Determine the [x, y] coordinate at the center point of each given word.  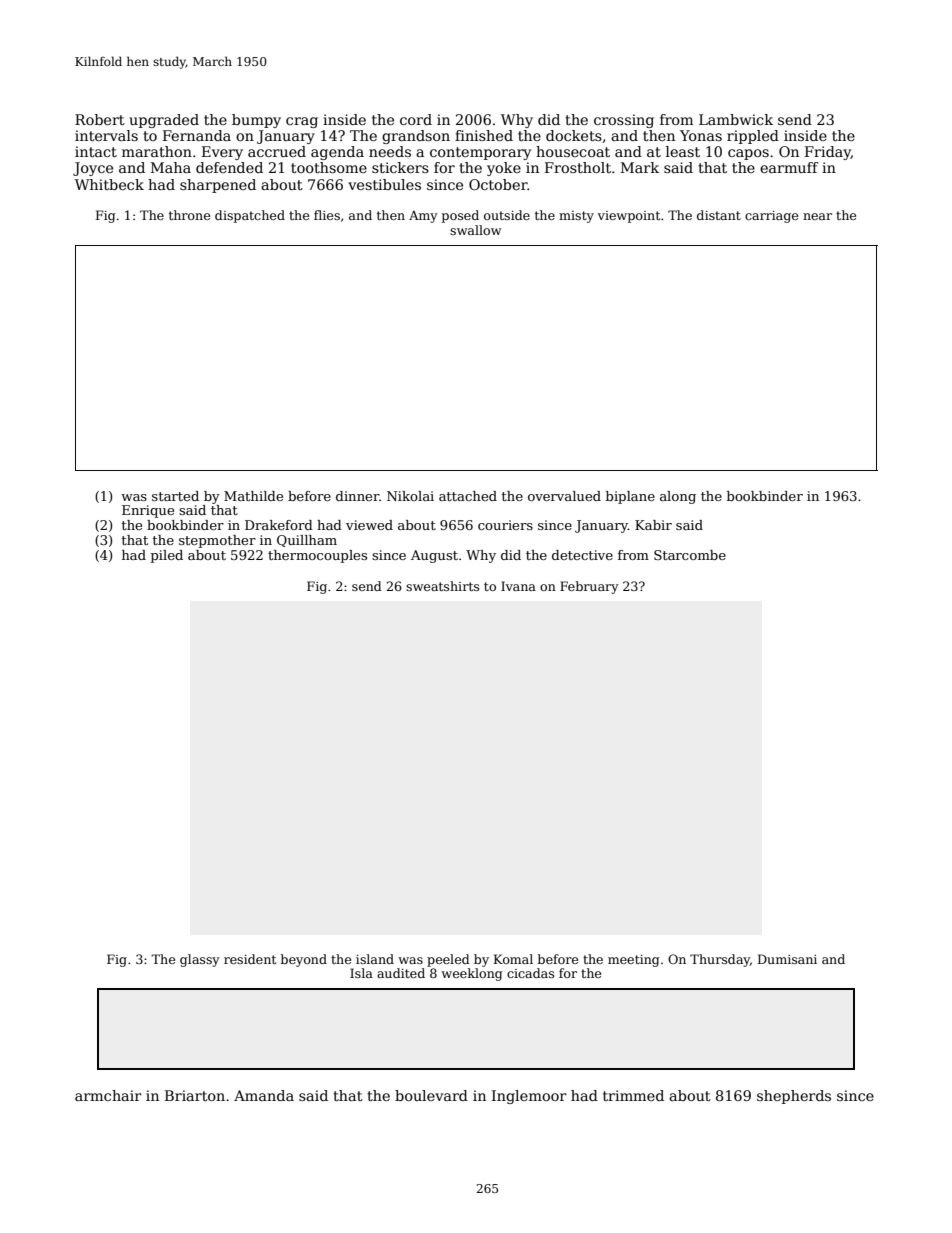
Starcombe [690, 555]
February [589, 587]
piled [167, 556]
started [175, 496]
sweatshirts [442, 586]
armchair [108, 1095]
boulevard [431, 1095]
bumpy [256, 121]
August [434, 556]
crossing [624, 121]
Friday [828, 153]
